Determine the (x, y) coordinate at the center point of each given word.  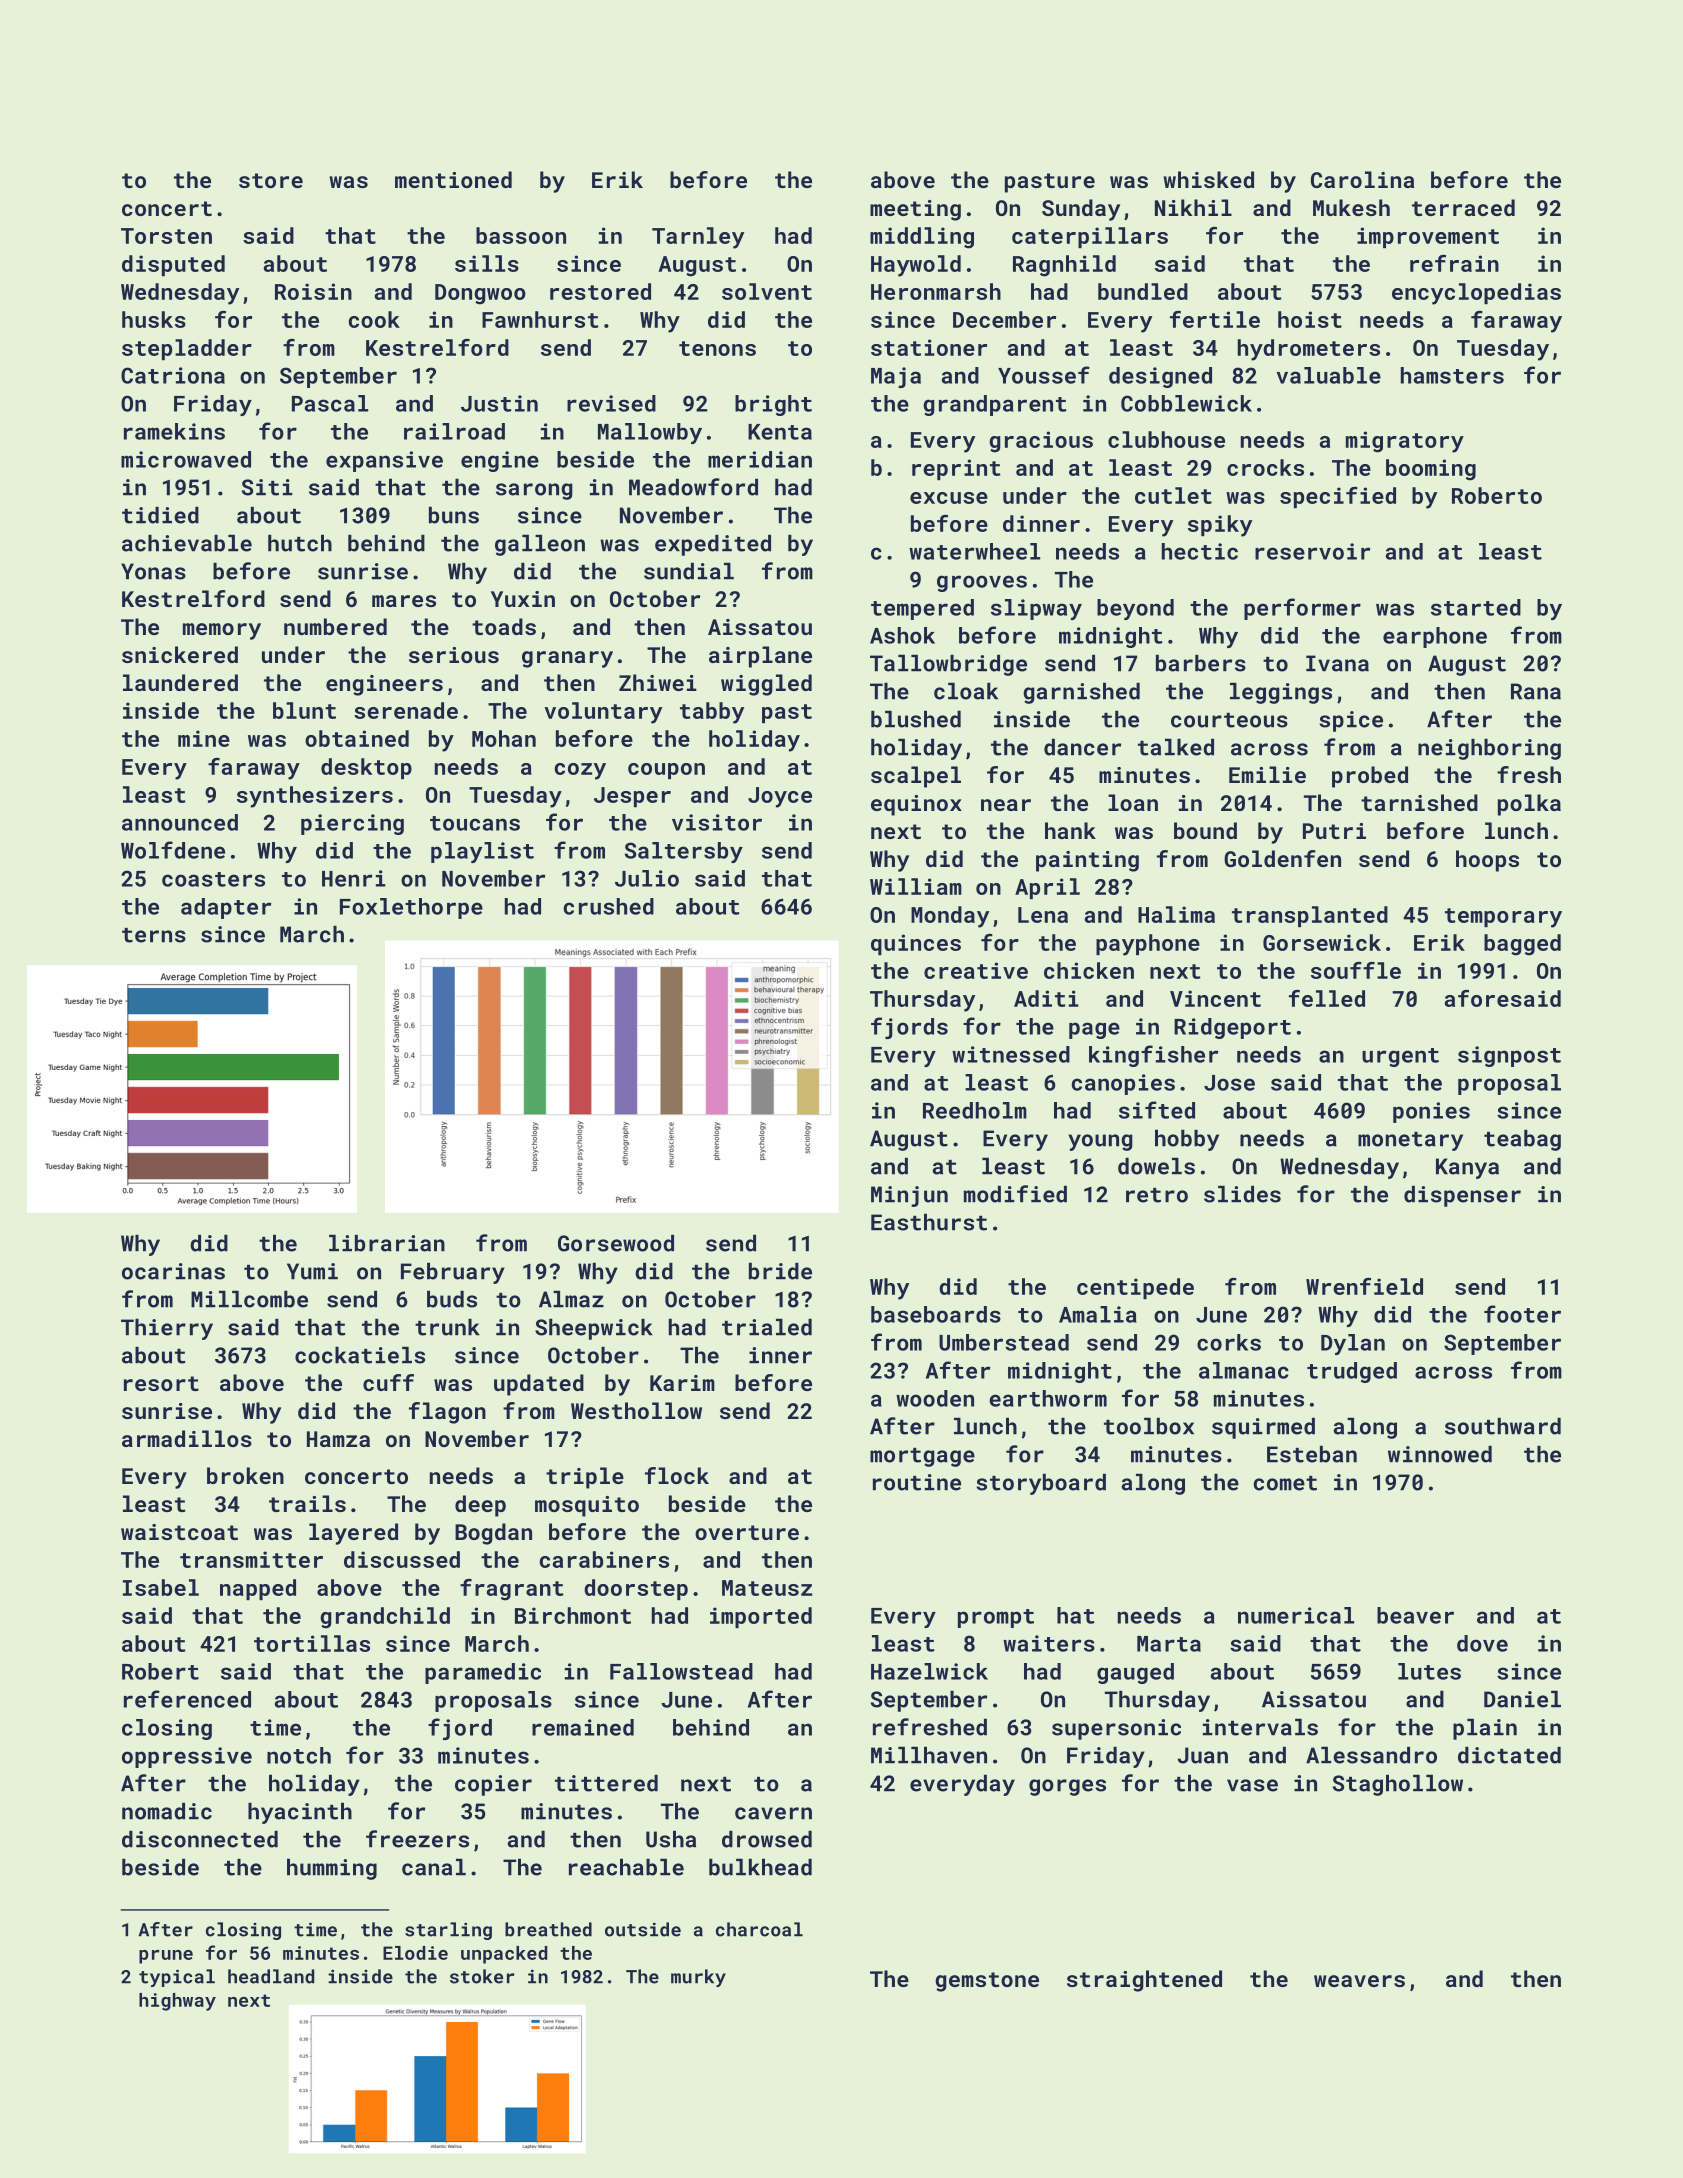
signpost (1509, 1056)
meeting (915, 210)
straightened (1144, 1981)
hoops (1487, 861)
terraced (1463, 207)
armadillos (187, 1438)
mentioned (453, 179)
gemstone (987, 1982)
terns (154, 935)
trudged (1352, 1372)
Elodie (415, 1953)
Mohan (504, 738)
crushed (609, 906)
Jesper (632, 797)
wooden (935, 1398)
